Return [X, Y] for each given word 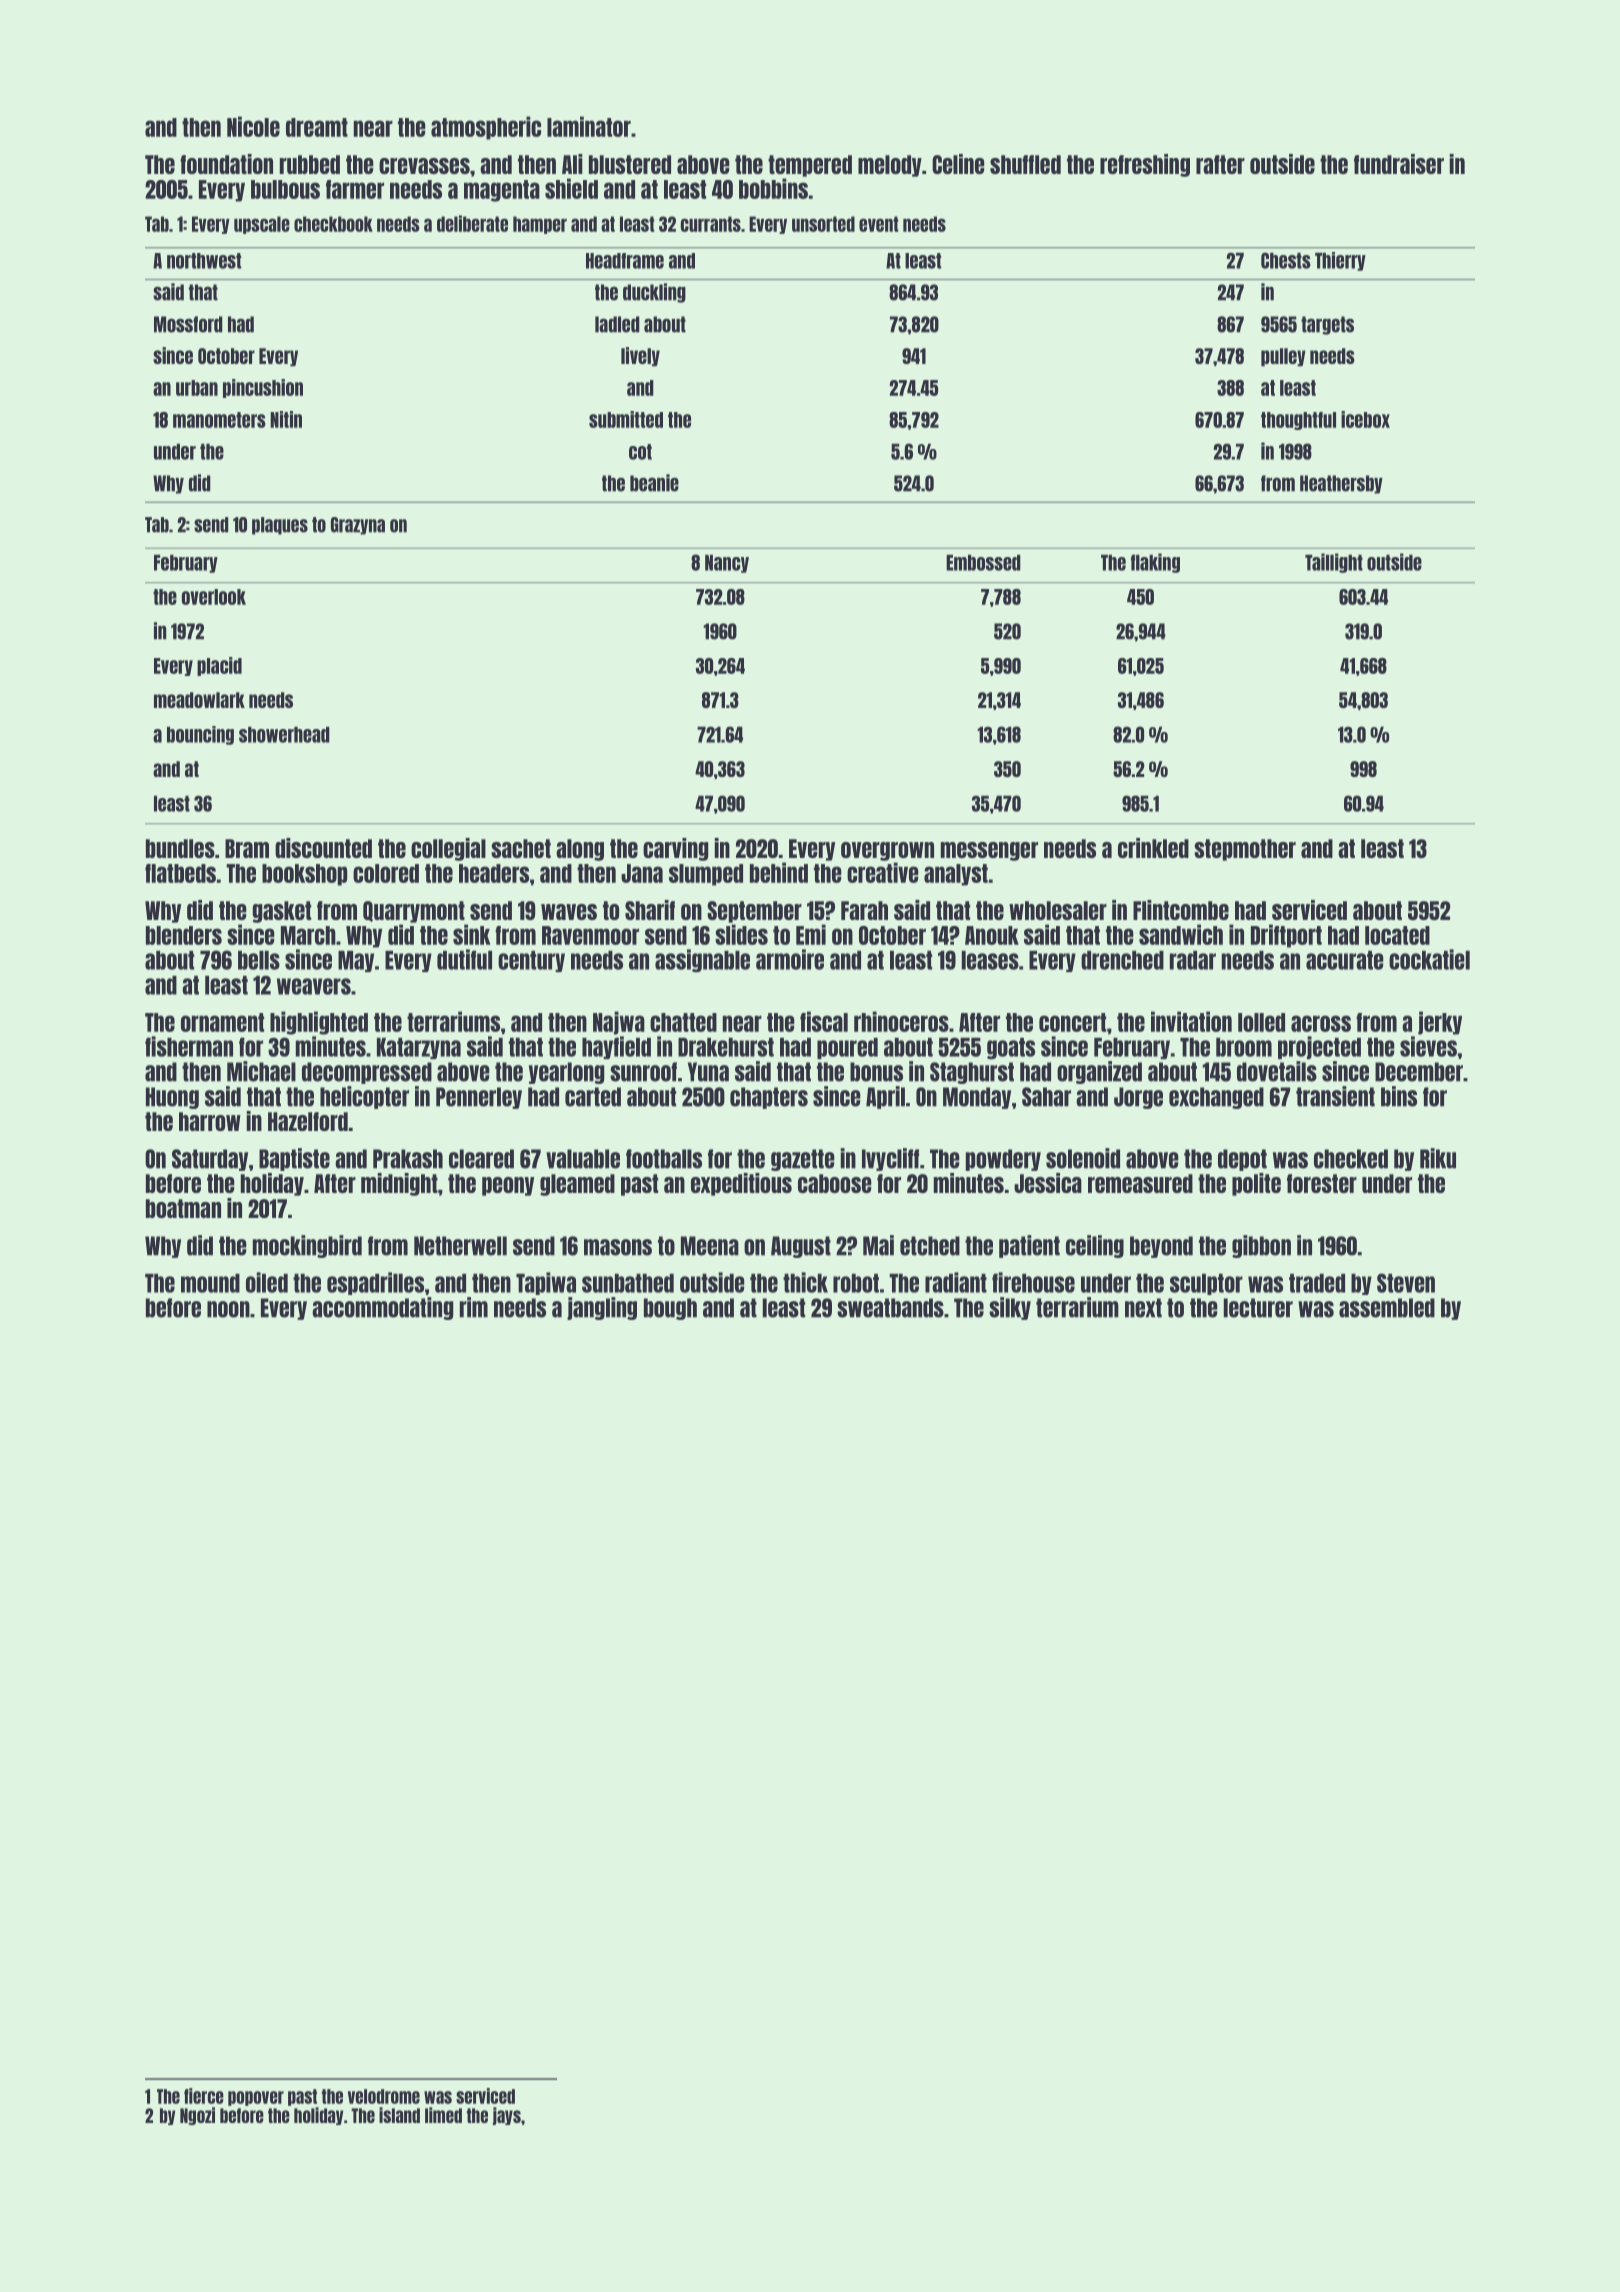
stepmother [1245, 850]
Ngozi [197, 2116]
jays [507, 2116]
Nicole [253, 126]
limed [443, 2115]
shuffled [1025, 164]
